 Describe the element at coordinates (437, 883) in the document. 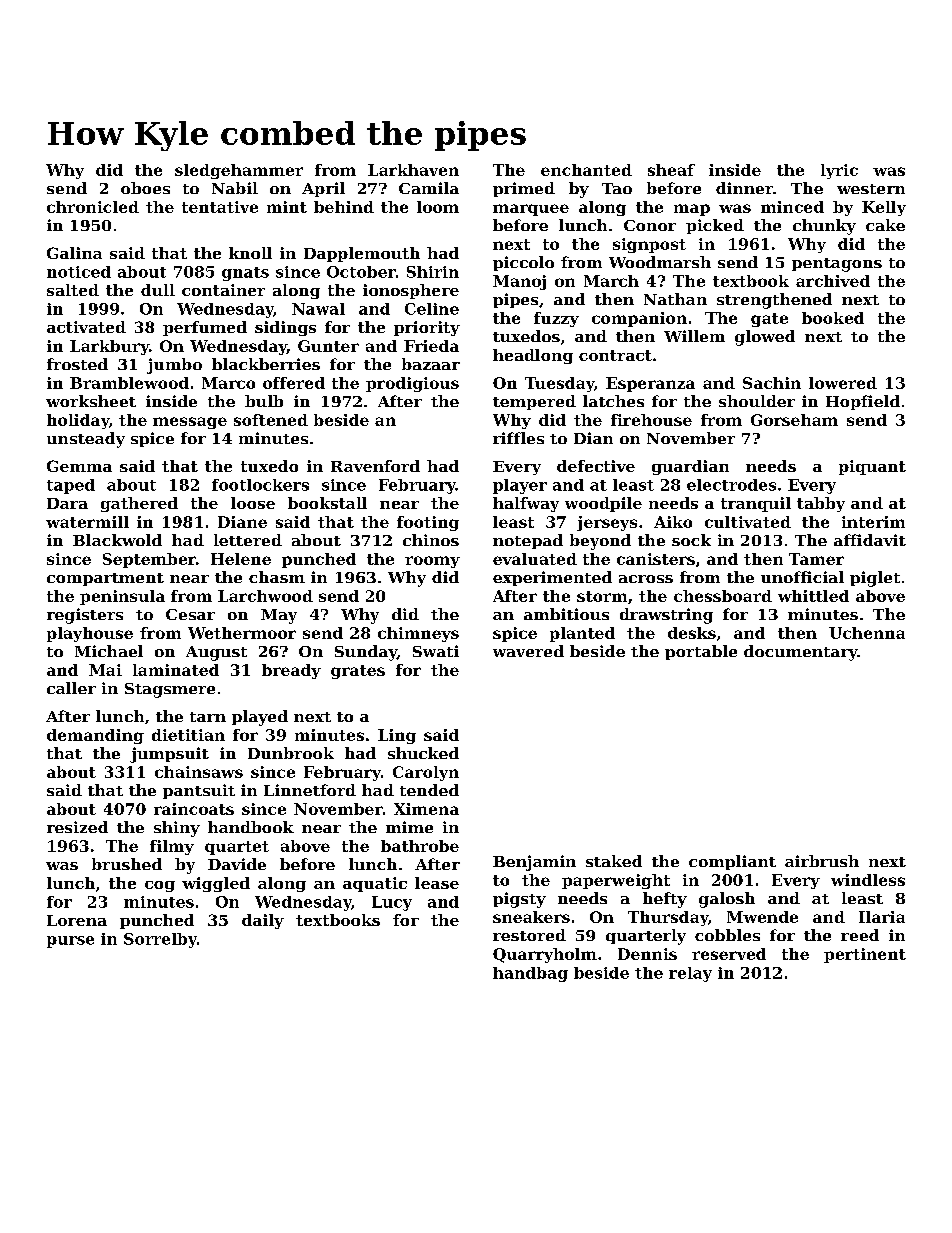

I see `lease` at that location.
